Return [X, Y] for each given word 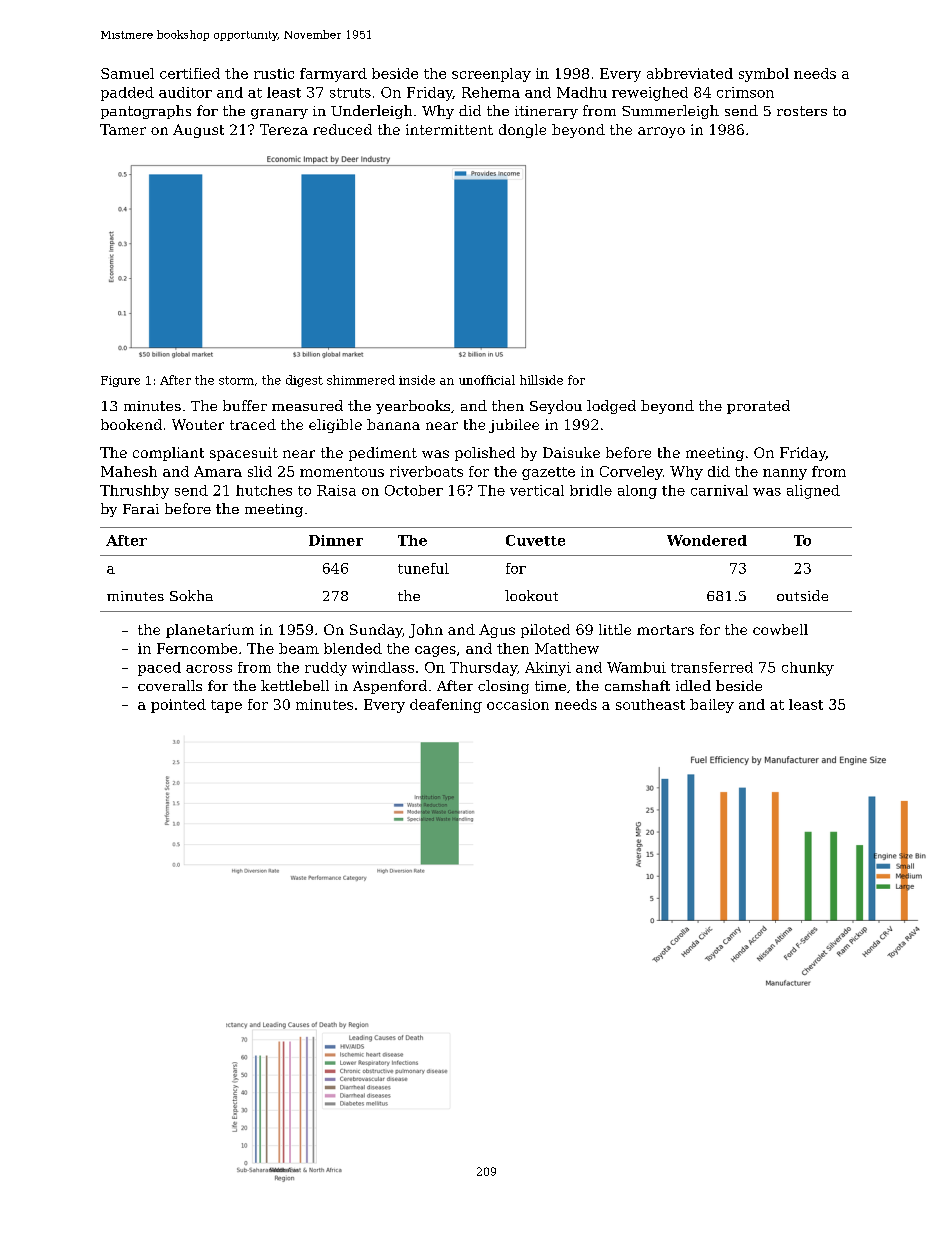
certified [190, 73]
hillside [541, 380]
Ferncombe [197, 648]
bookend [131, 424]
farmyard [333, 75]
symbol [764, 75]
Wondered [707, 540]
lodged [611, 407]
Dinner [336, 540]
